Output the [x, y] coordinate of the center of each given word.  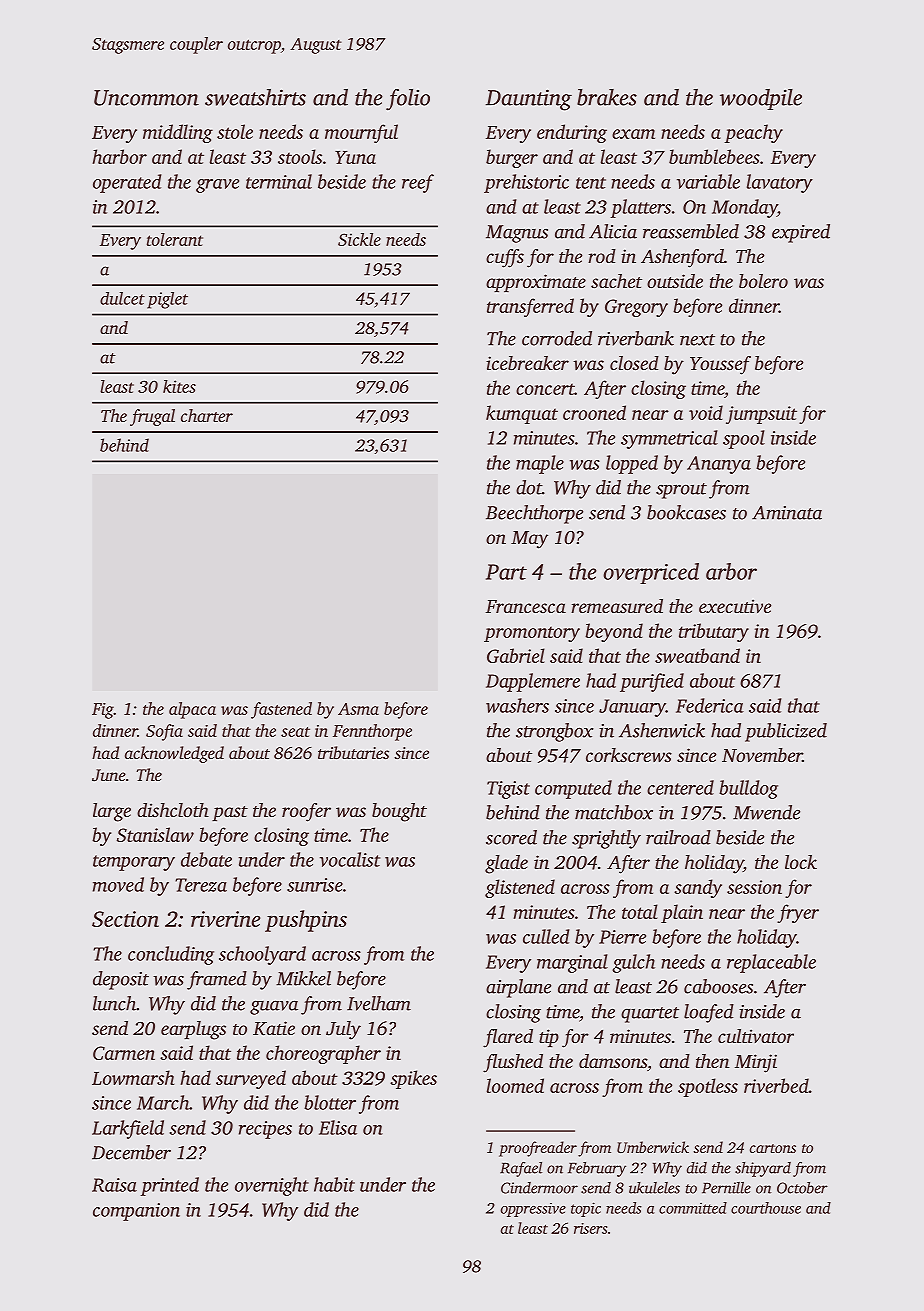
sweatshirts [255, 97]
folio [408, 100]
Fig [103, 711]
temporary [134, 863]
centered [680, 787]
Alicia [613, 231]
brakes [607, 97]
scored [511, 837]
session [754, 887]
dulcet [122, 298]
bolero [763, 281]
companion [136, 1212]
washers [517, 705]
